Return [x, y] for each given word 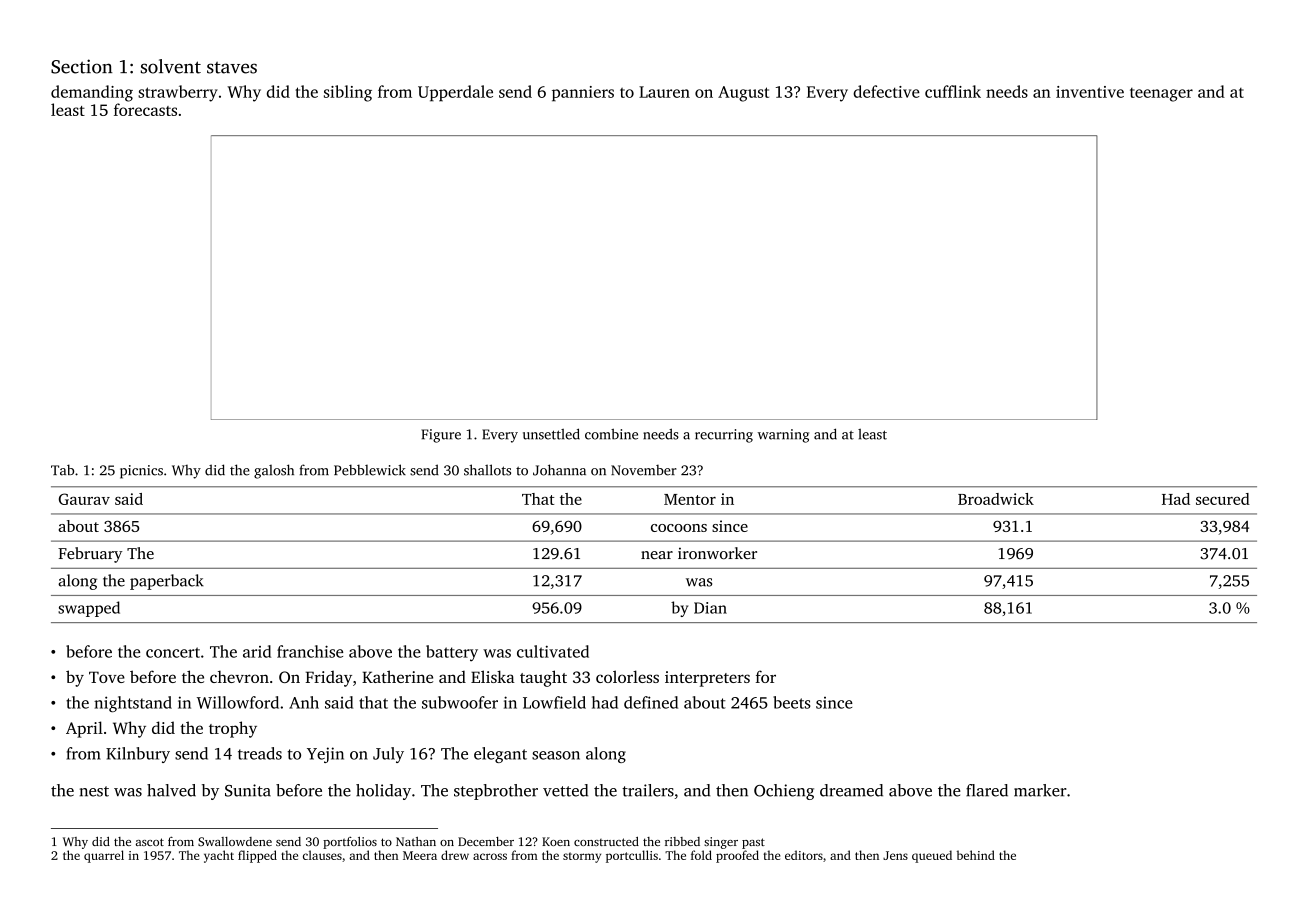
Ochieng [784, 792]
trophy [233, 729]
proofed [737, 856]
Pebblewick [370, 470]
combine [611, 434]
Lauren [664, 92]
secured [1223, 499]
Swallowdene [235, 841]
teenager [1161, 95]
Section [82, 66]
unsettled [551, 434]
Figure [441, 436]
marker [1040, 790]
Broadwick [996, 499]
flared [987, 790]
